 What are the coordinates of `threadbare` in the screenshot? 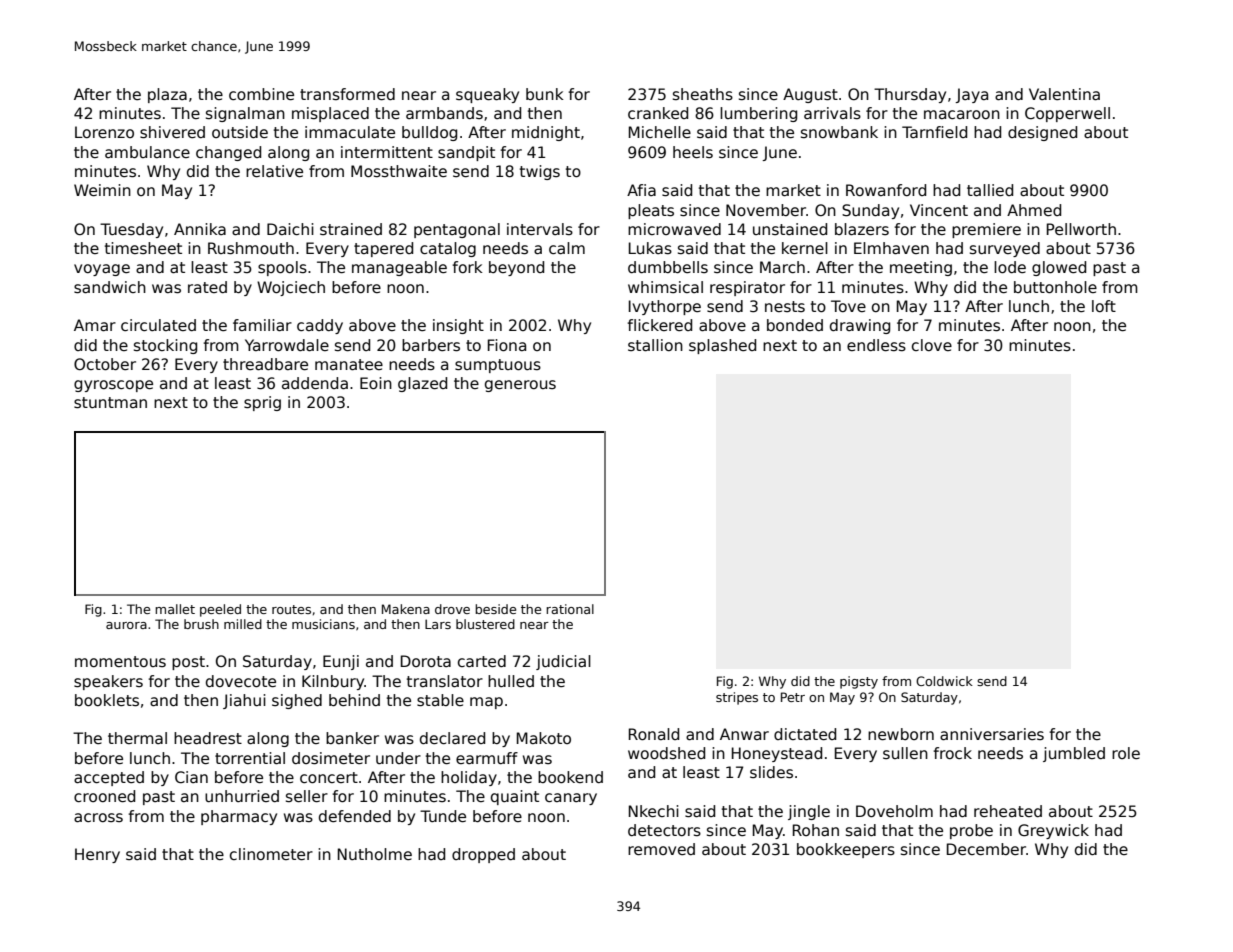 It's located at (265, 364).
